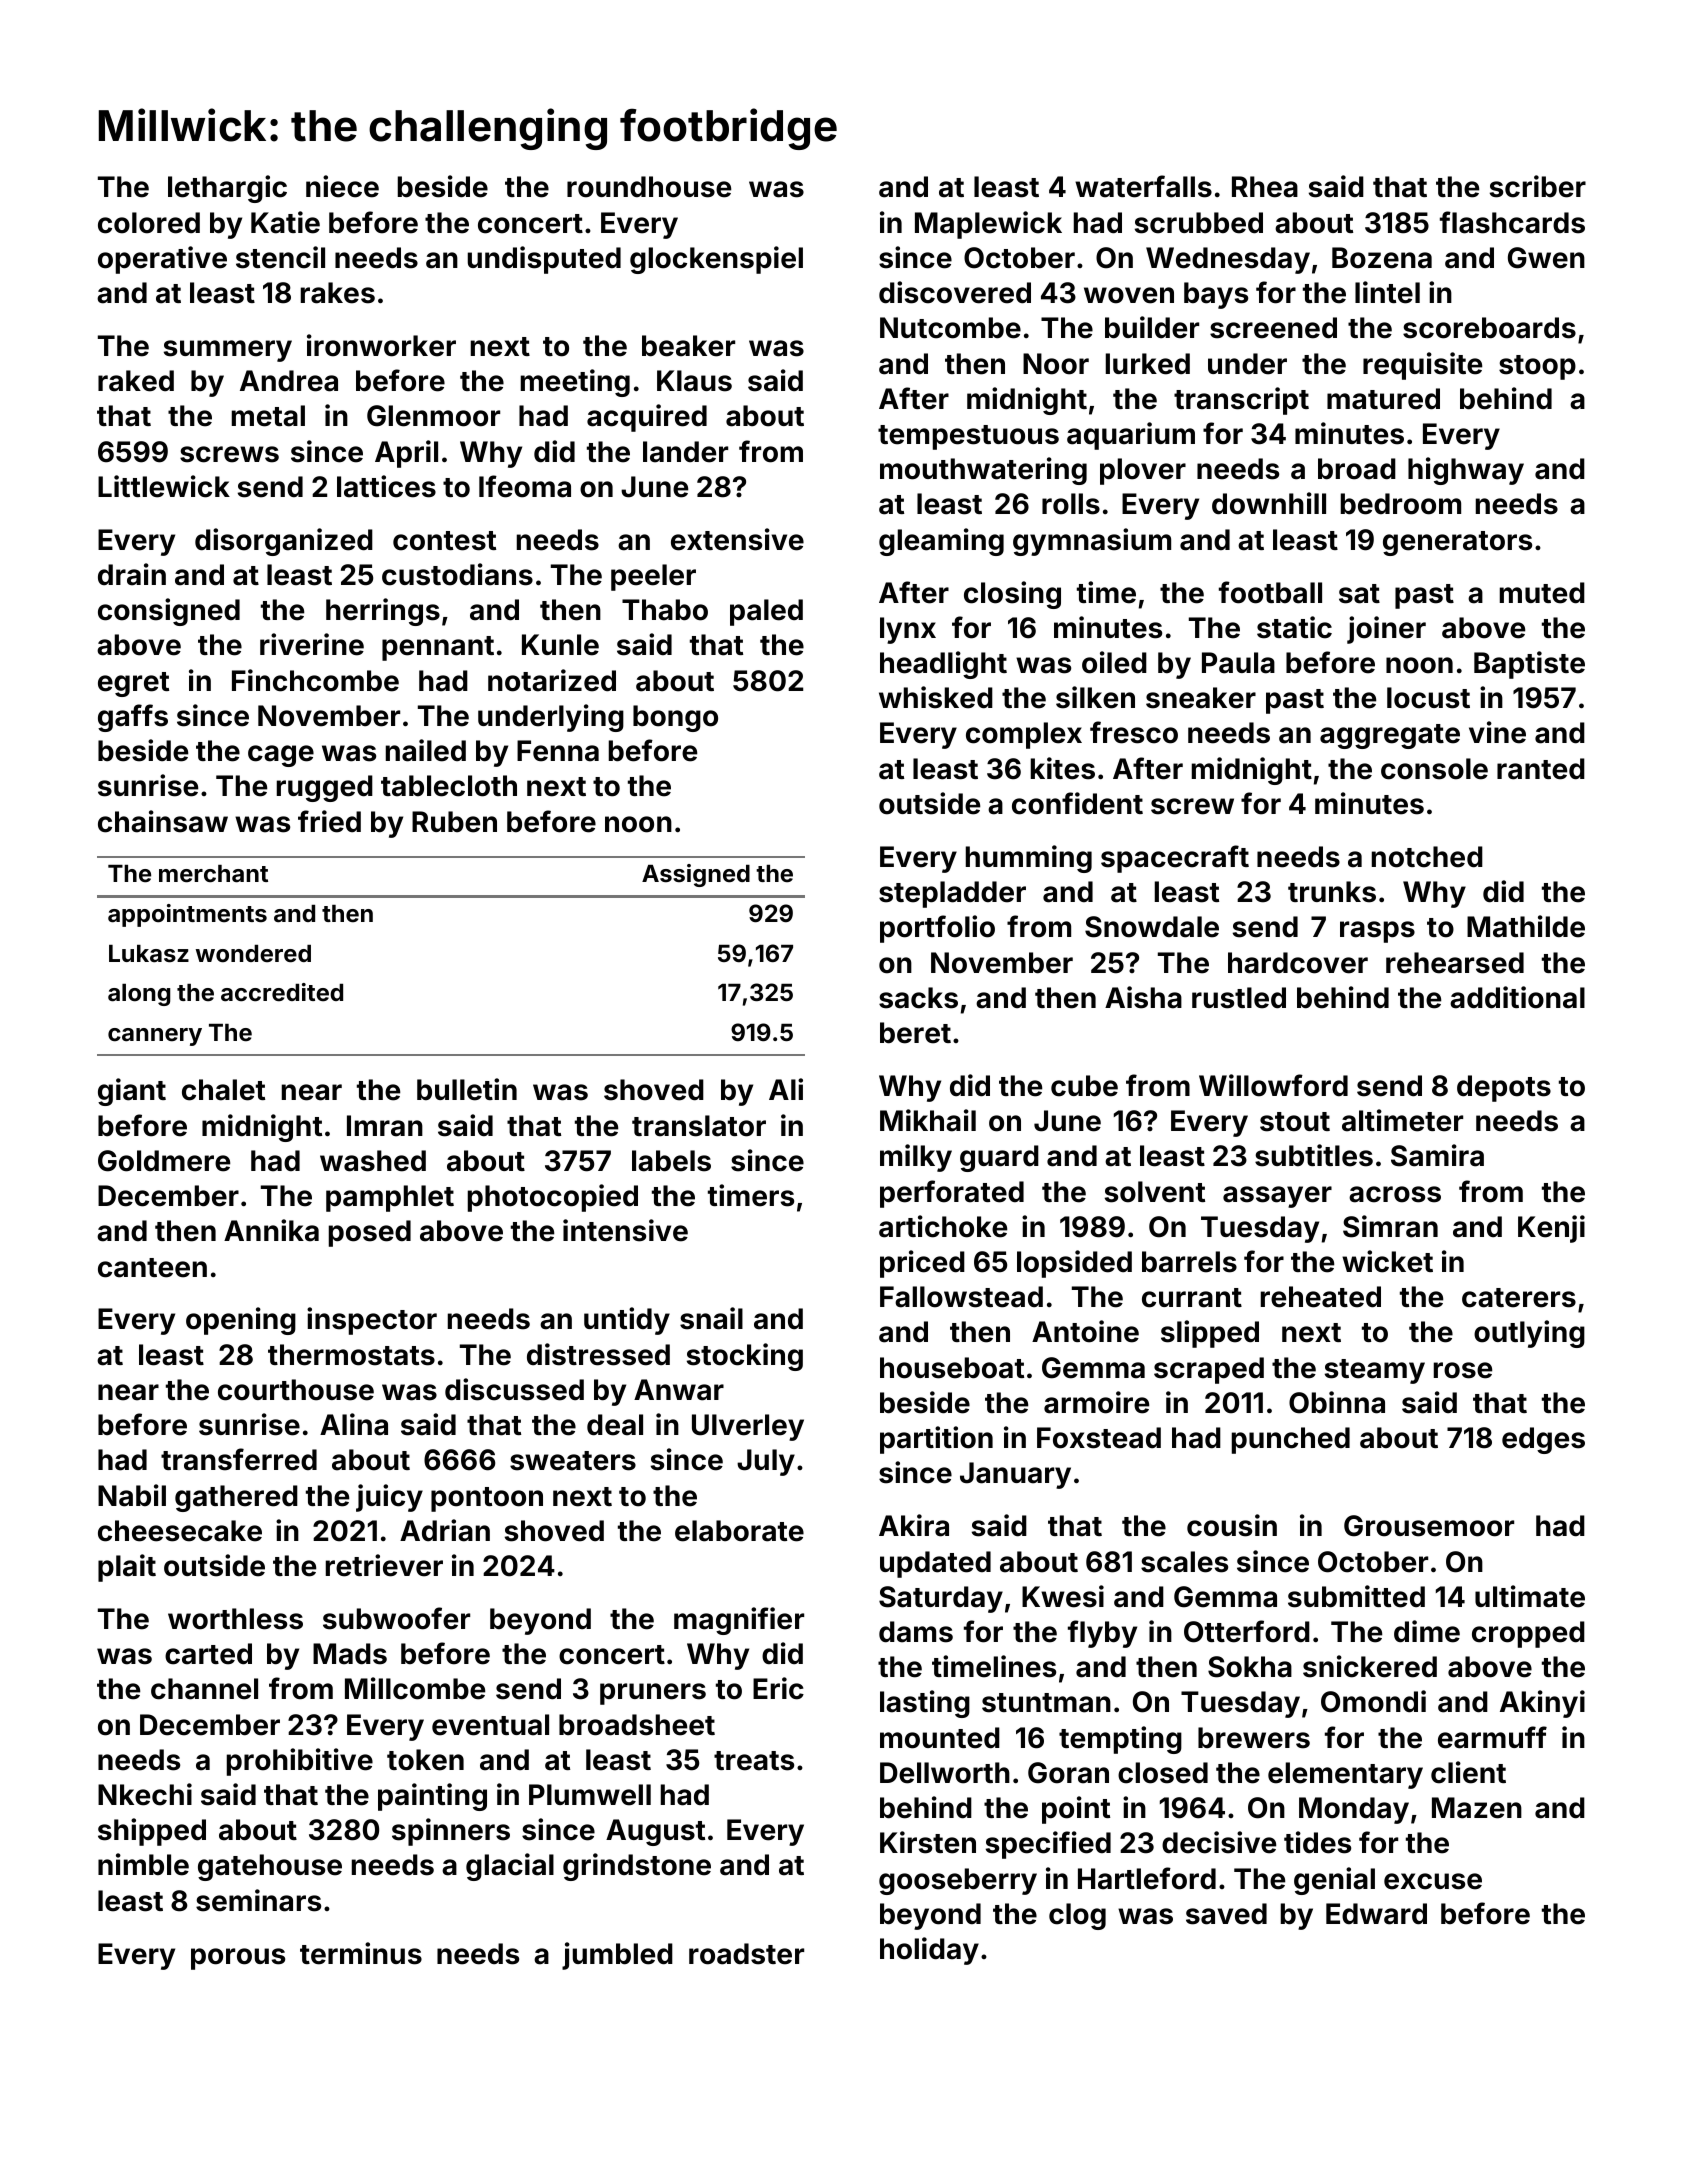 This screenshot has height=2178, width=1683. I want to click on clog, so click(1077, 1916).
